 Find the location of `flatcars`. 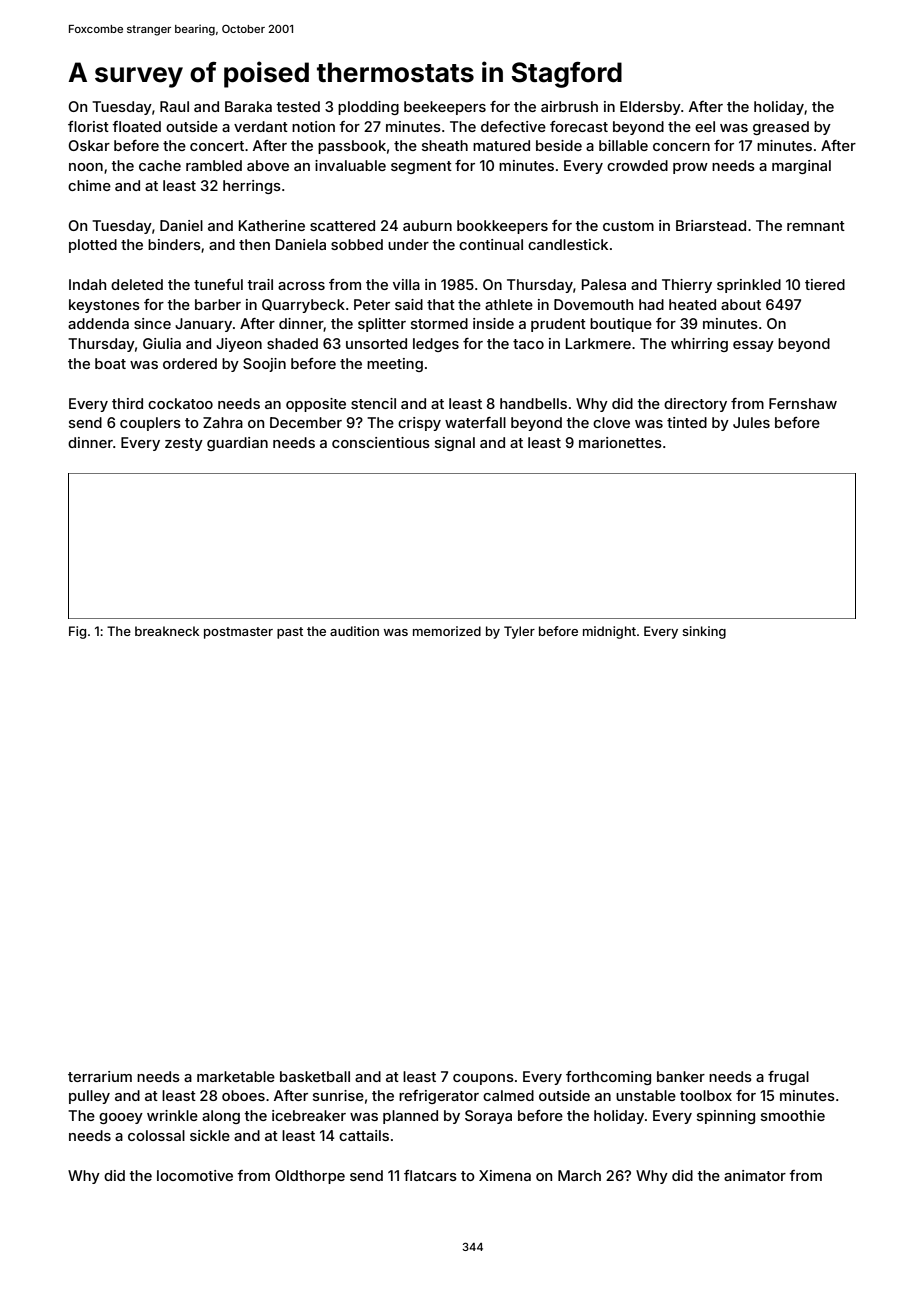

flatcars is located at coordinates (430, 1175).
